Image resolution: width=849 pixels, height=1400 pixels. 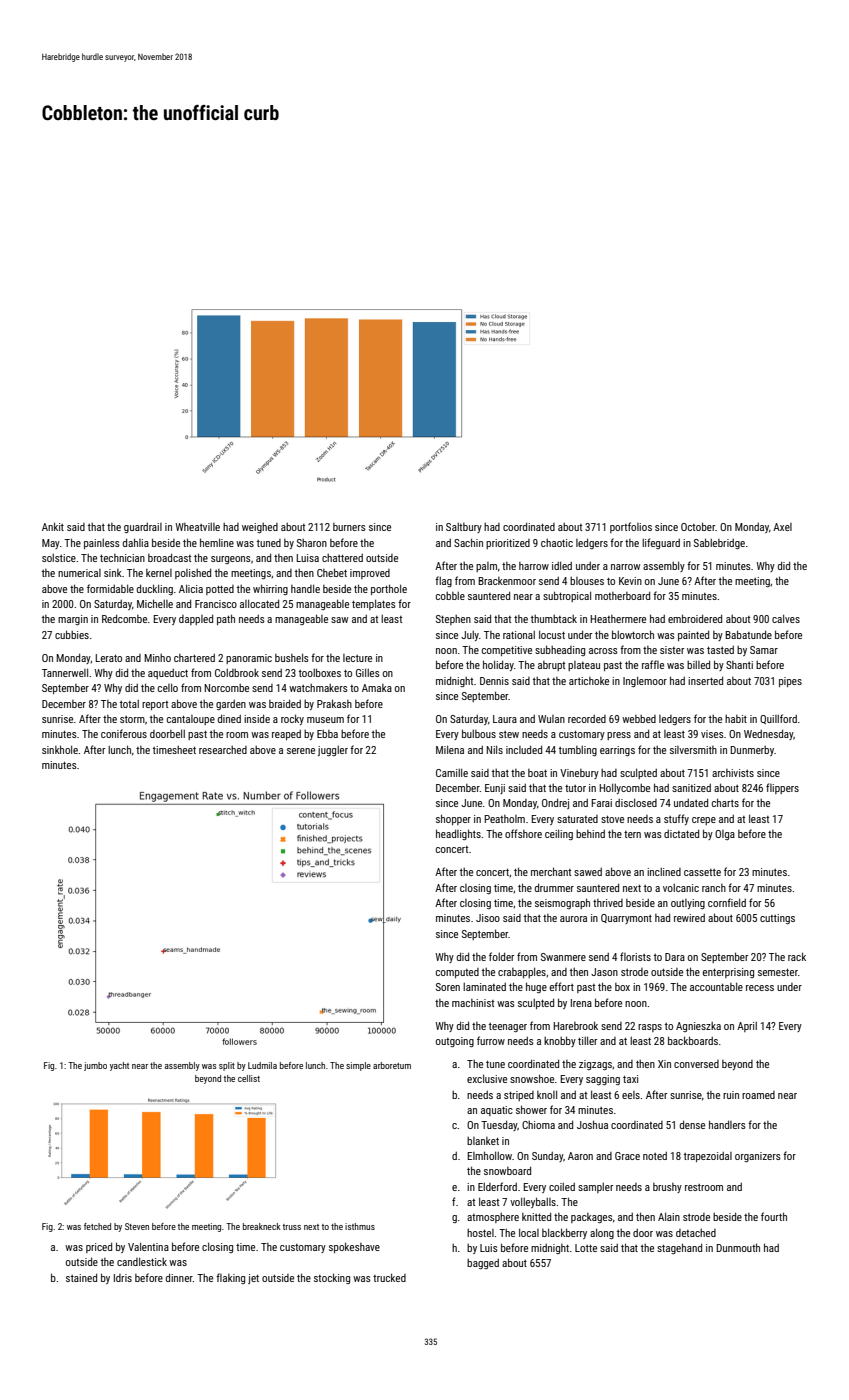 What do you see at coordinates (782, 527) in the screenshot?
I see `Axel` at bounding box center [782, 527].
